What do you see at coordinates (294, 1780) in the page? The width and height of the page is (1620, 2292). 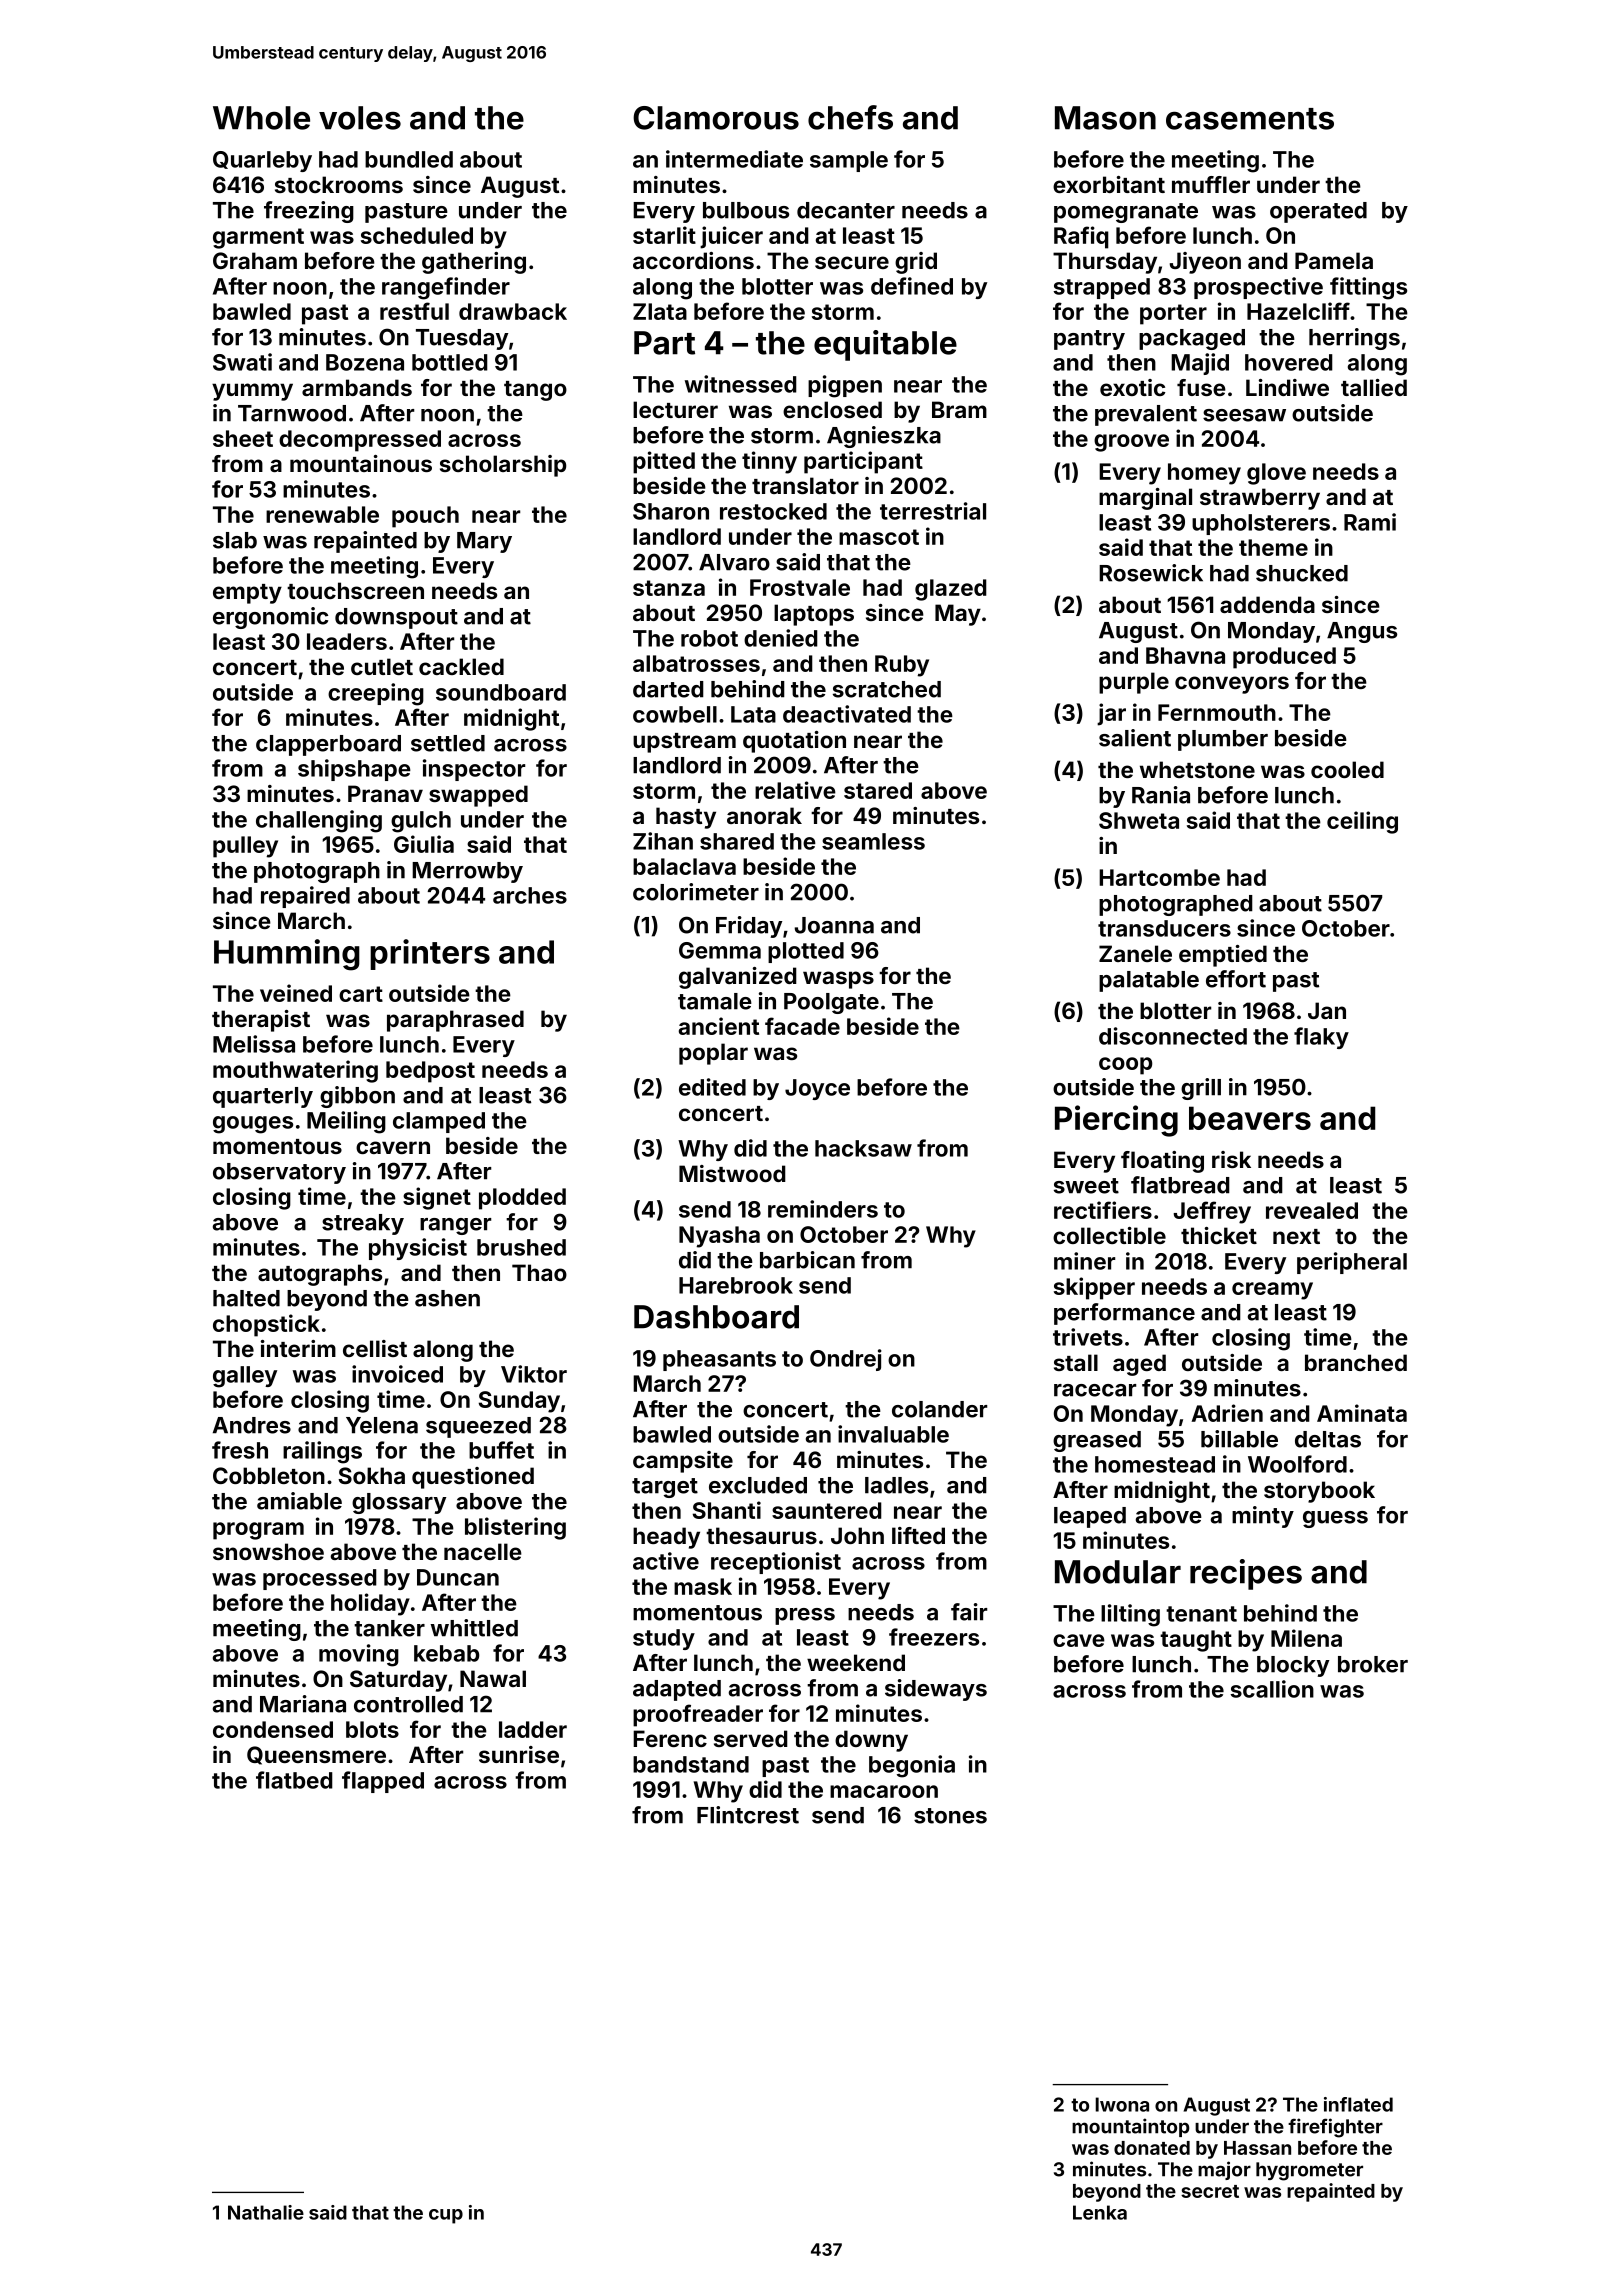 I see `flatbed` at bounding box center [294, 1780].
